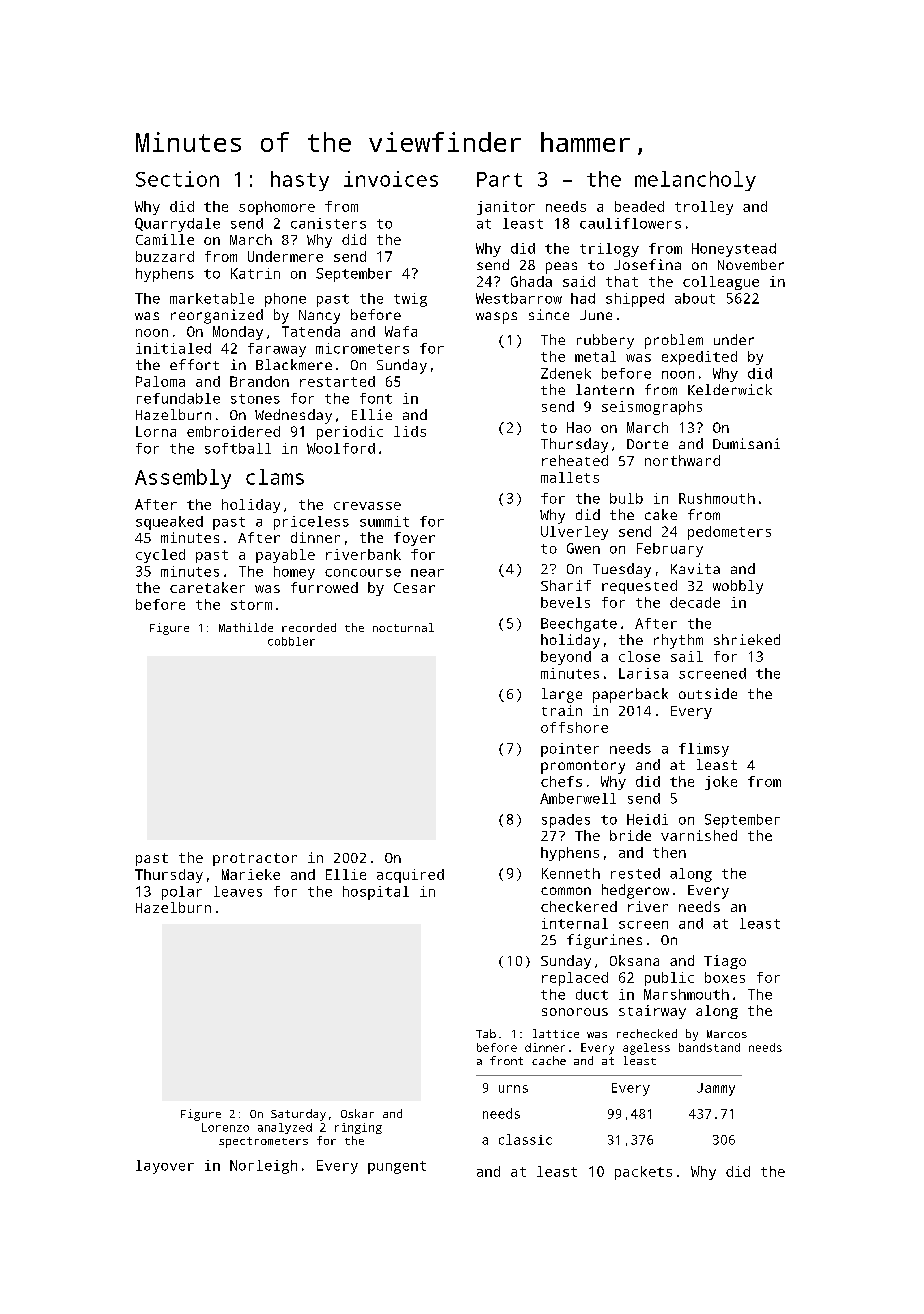 The width and height of the screenshot is (924, 1314). I want to click on melancholy, so click(695, 181).
